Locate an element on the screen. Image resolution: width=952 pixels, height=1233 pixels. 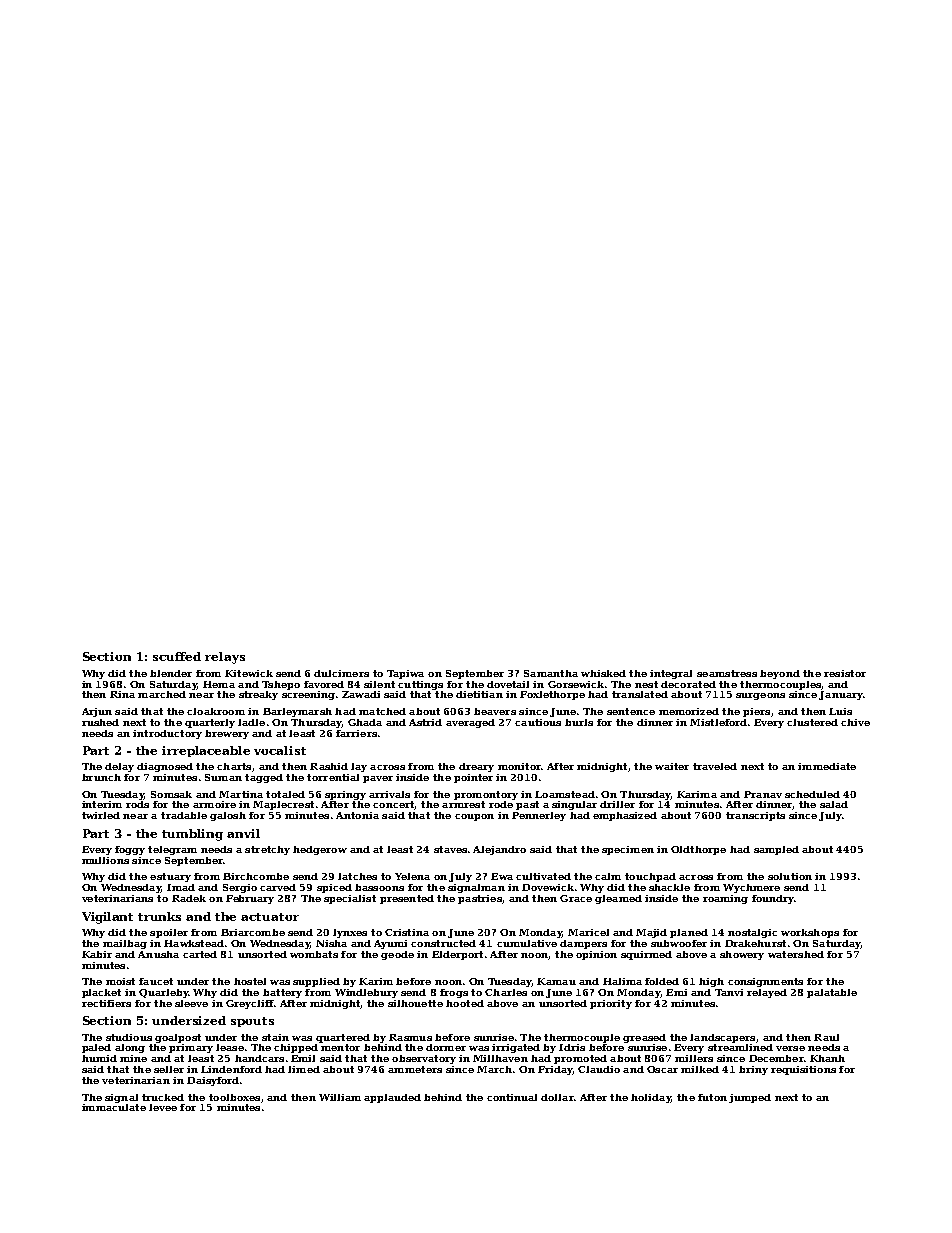
transcripts is located at coordinates (755, 816).
